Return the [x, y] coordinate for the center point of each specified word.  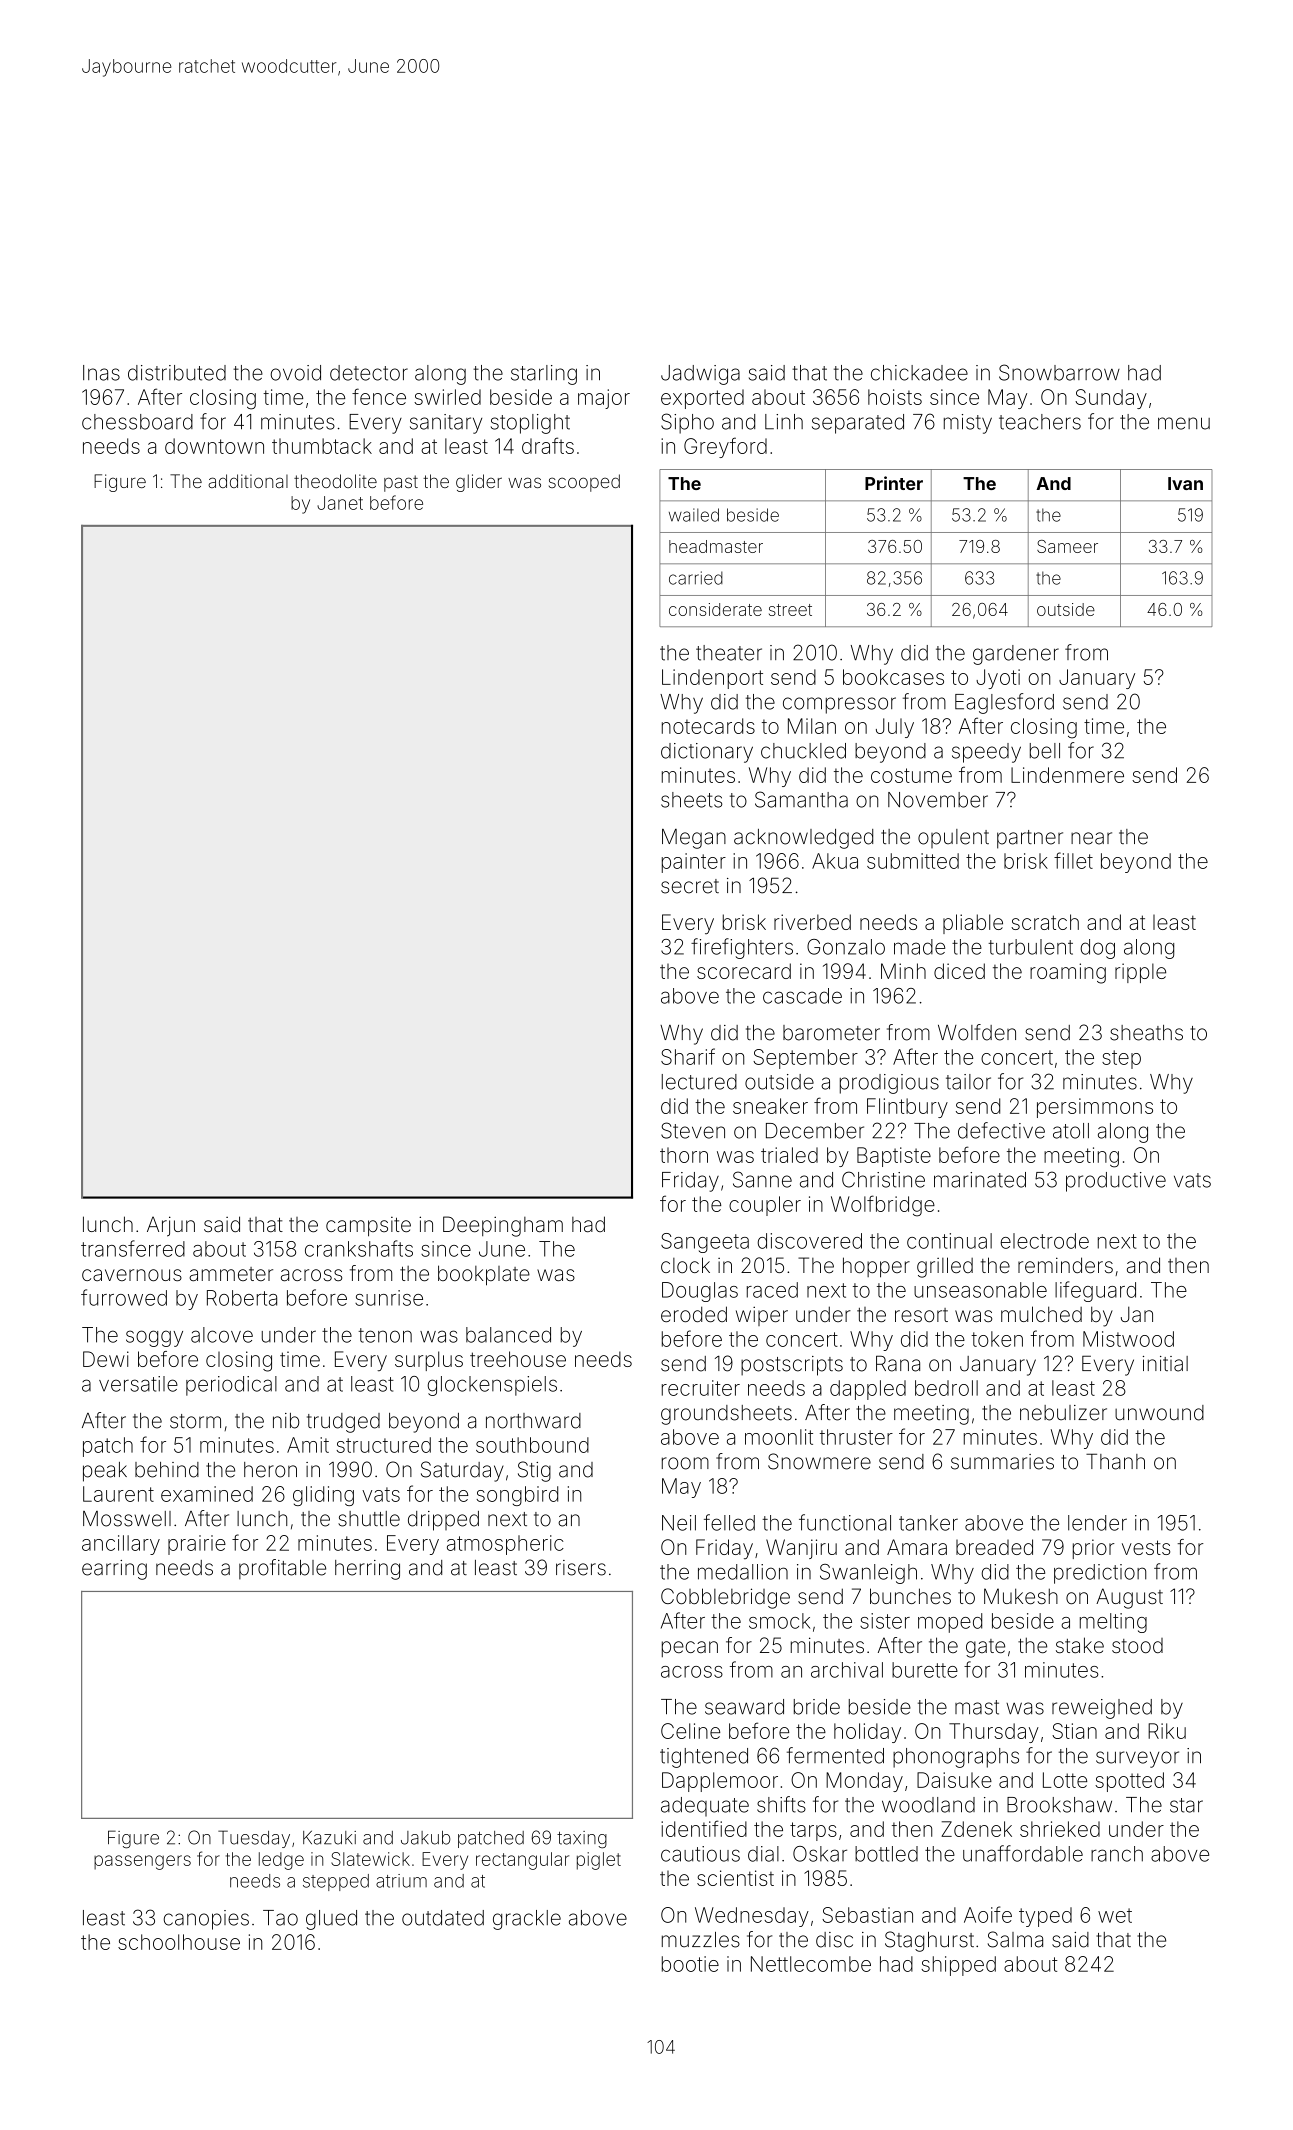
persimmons [1095, 1108]
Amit [308, 1445]
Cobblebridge [725, 1598]
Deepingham [503, 1226]
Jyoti [998, 679]
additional [248, 481]
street [790, 610]
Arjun [171, 1226]
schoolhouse [179, 1942]
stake [1080, 1645]
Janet [340, 503]
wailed [694, 515]
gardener [1016, 655]
